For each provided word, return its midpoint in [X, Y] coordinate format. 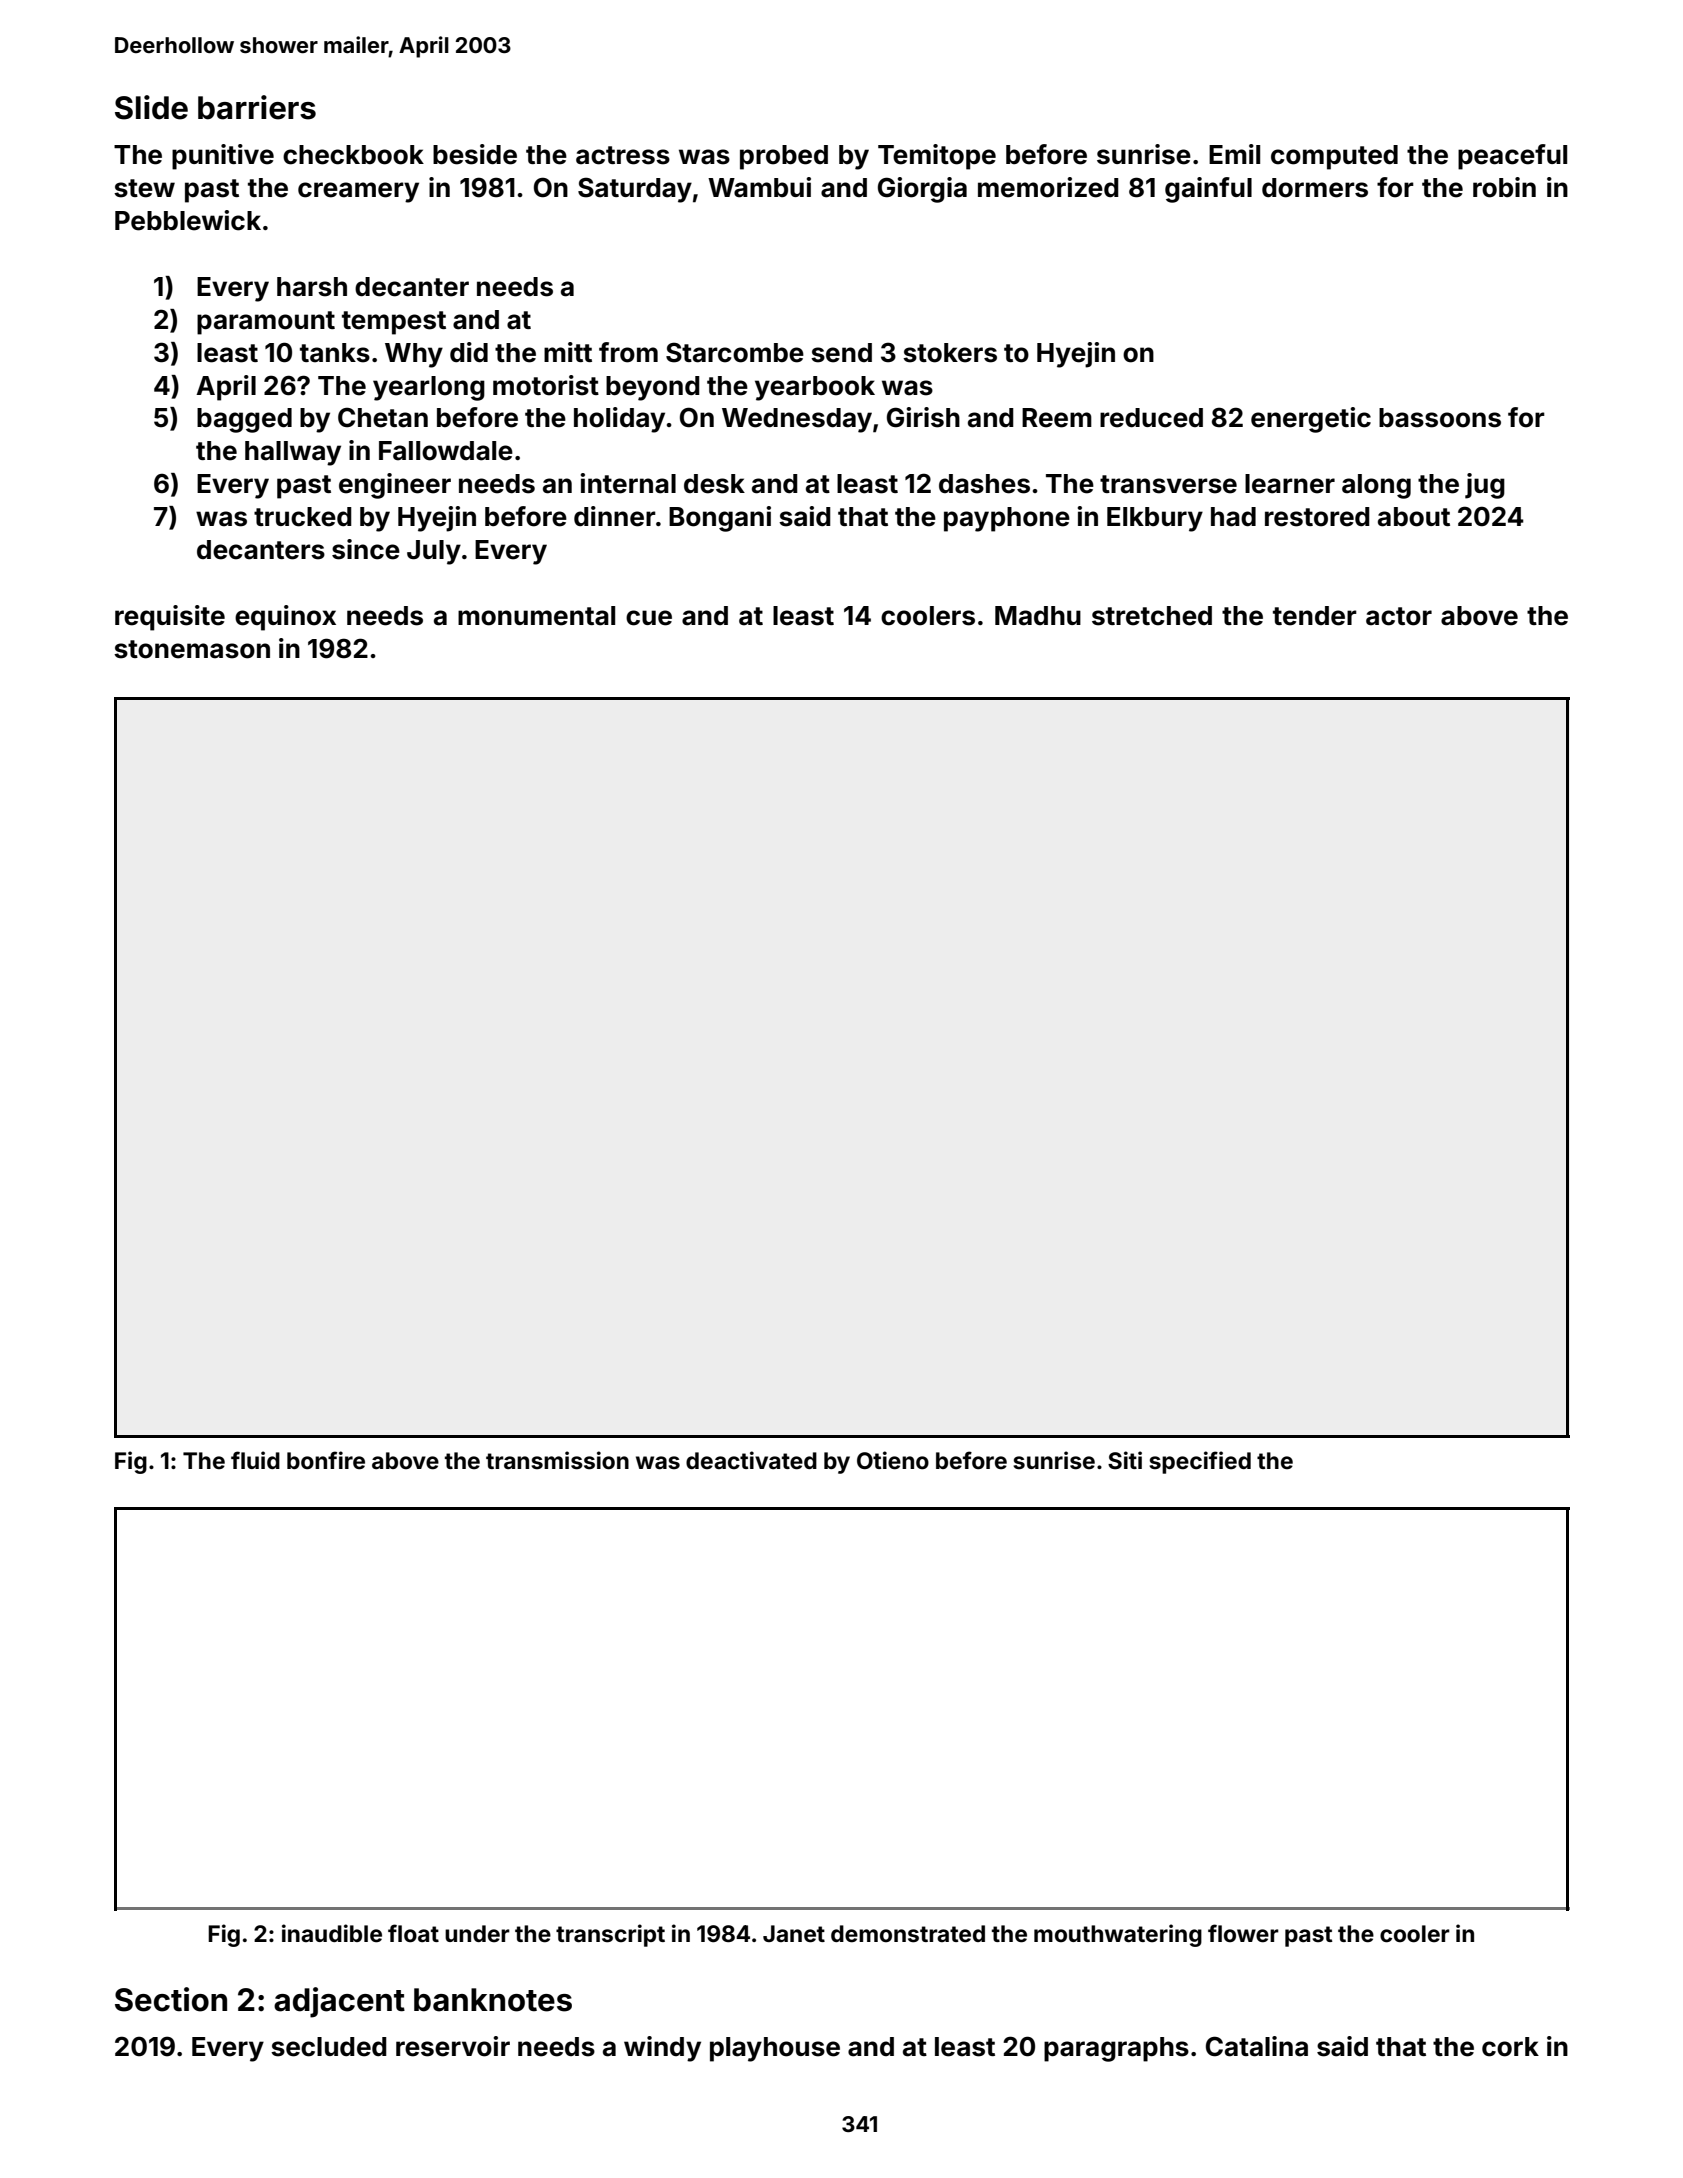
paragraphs [1116, 2049]
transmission [557, 1460]
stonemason [192, 649]
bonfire [326, 1460]
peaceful [1512, 157]
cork [1510, 2047]
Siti [1125, 1460]
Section [171, 1999]
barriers [257, 107]
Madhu [1038, 616]
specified [1200, 1462]
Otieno [893, 1460]
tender [1315, 616]
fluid [255, 1460]
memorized [1048, 187]
